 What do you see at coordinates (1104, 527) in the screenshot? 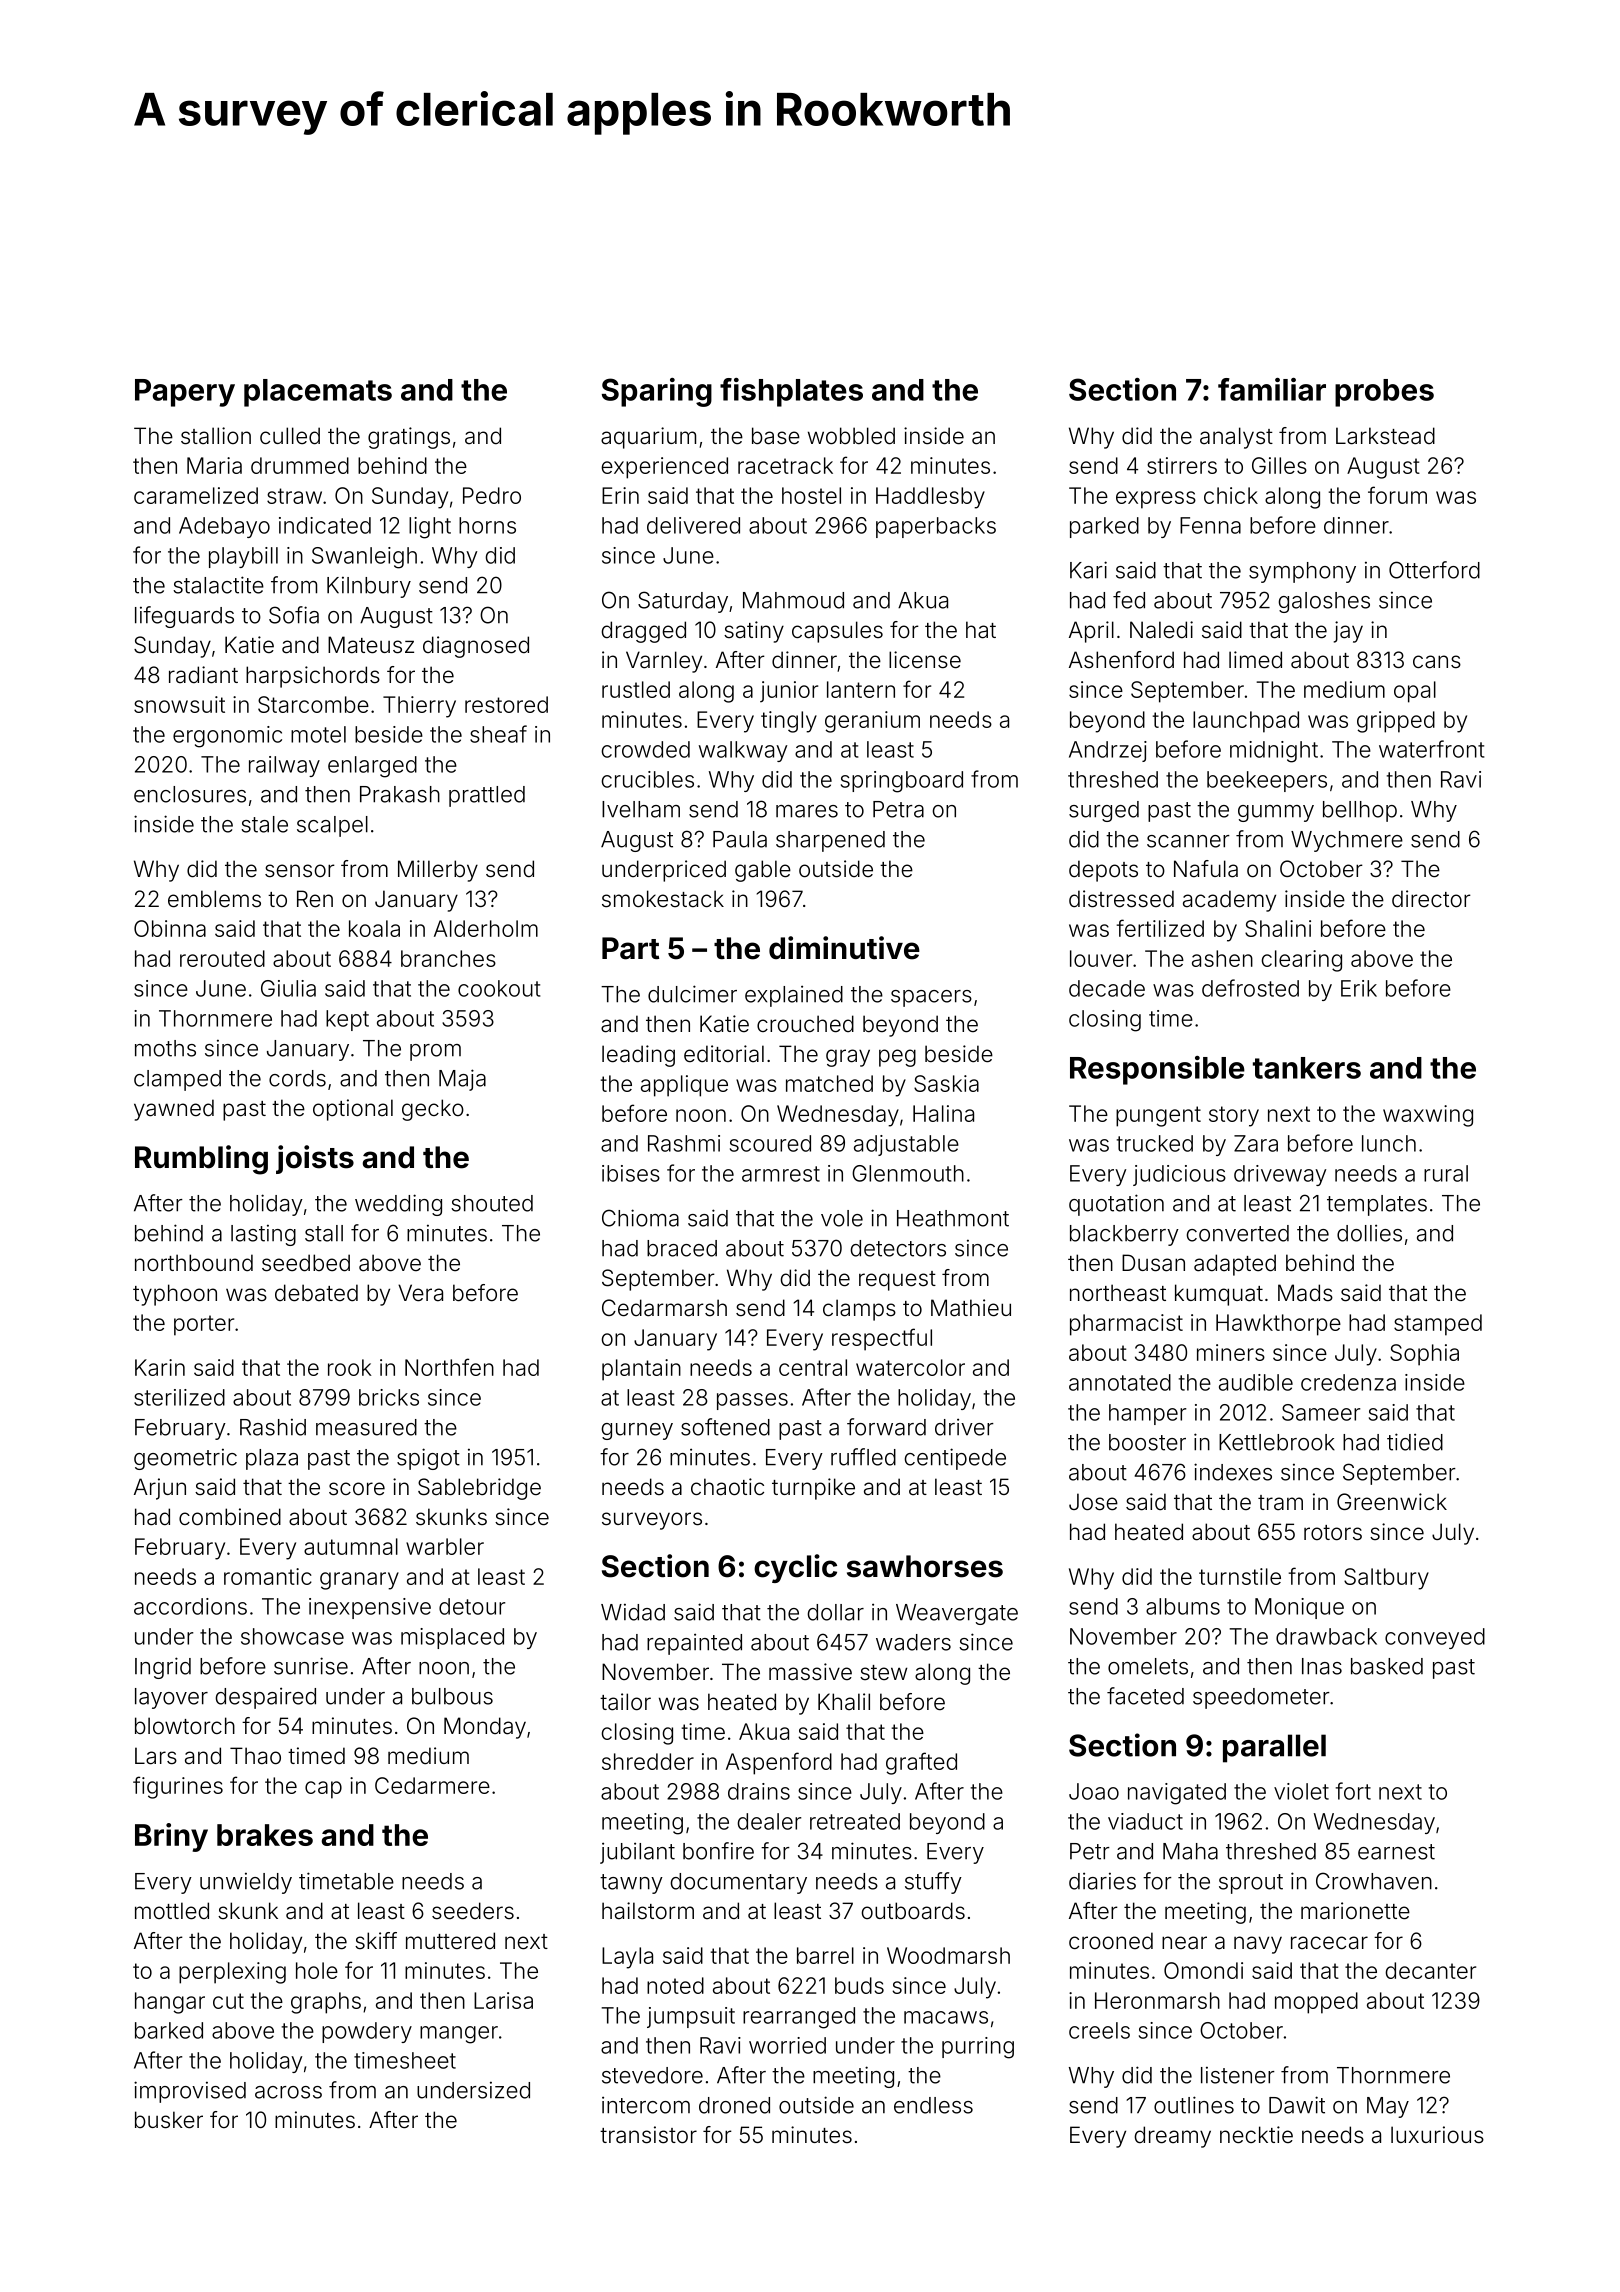
I see `parked` at bounding box center [1104, 527].
